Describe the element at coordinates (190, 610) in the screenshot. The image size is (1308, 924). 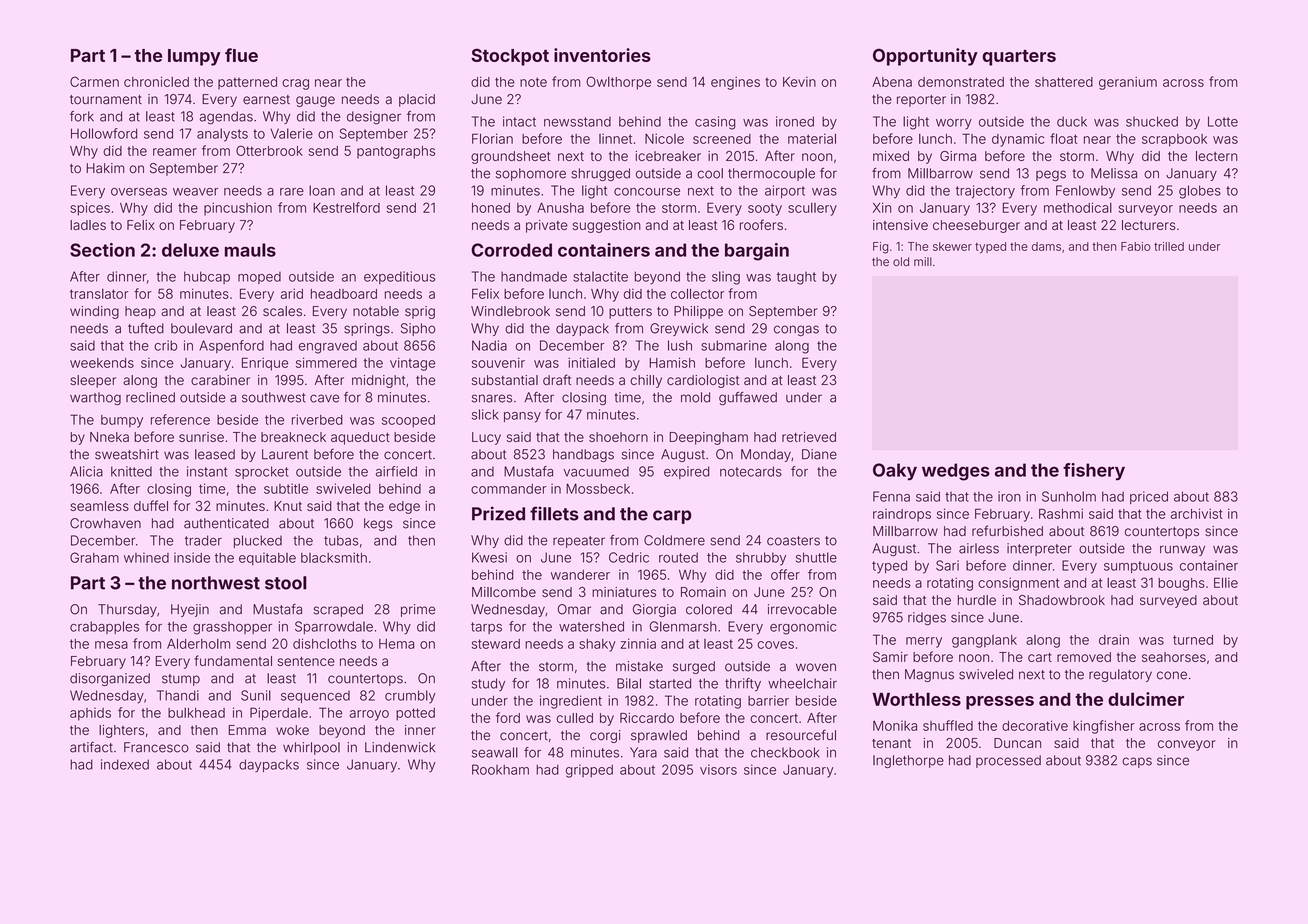
I see `Hyejin` at that location.
